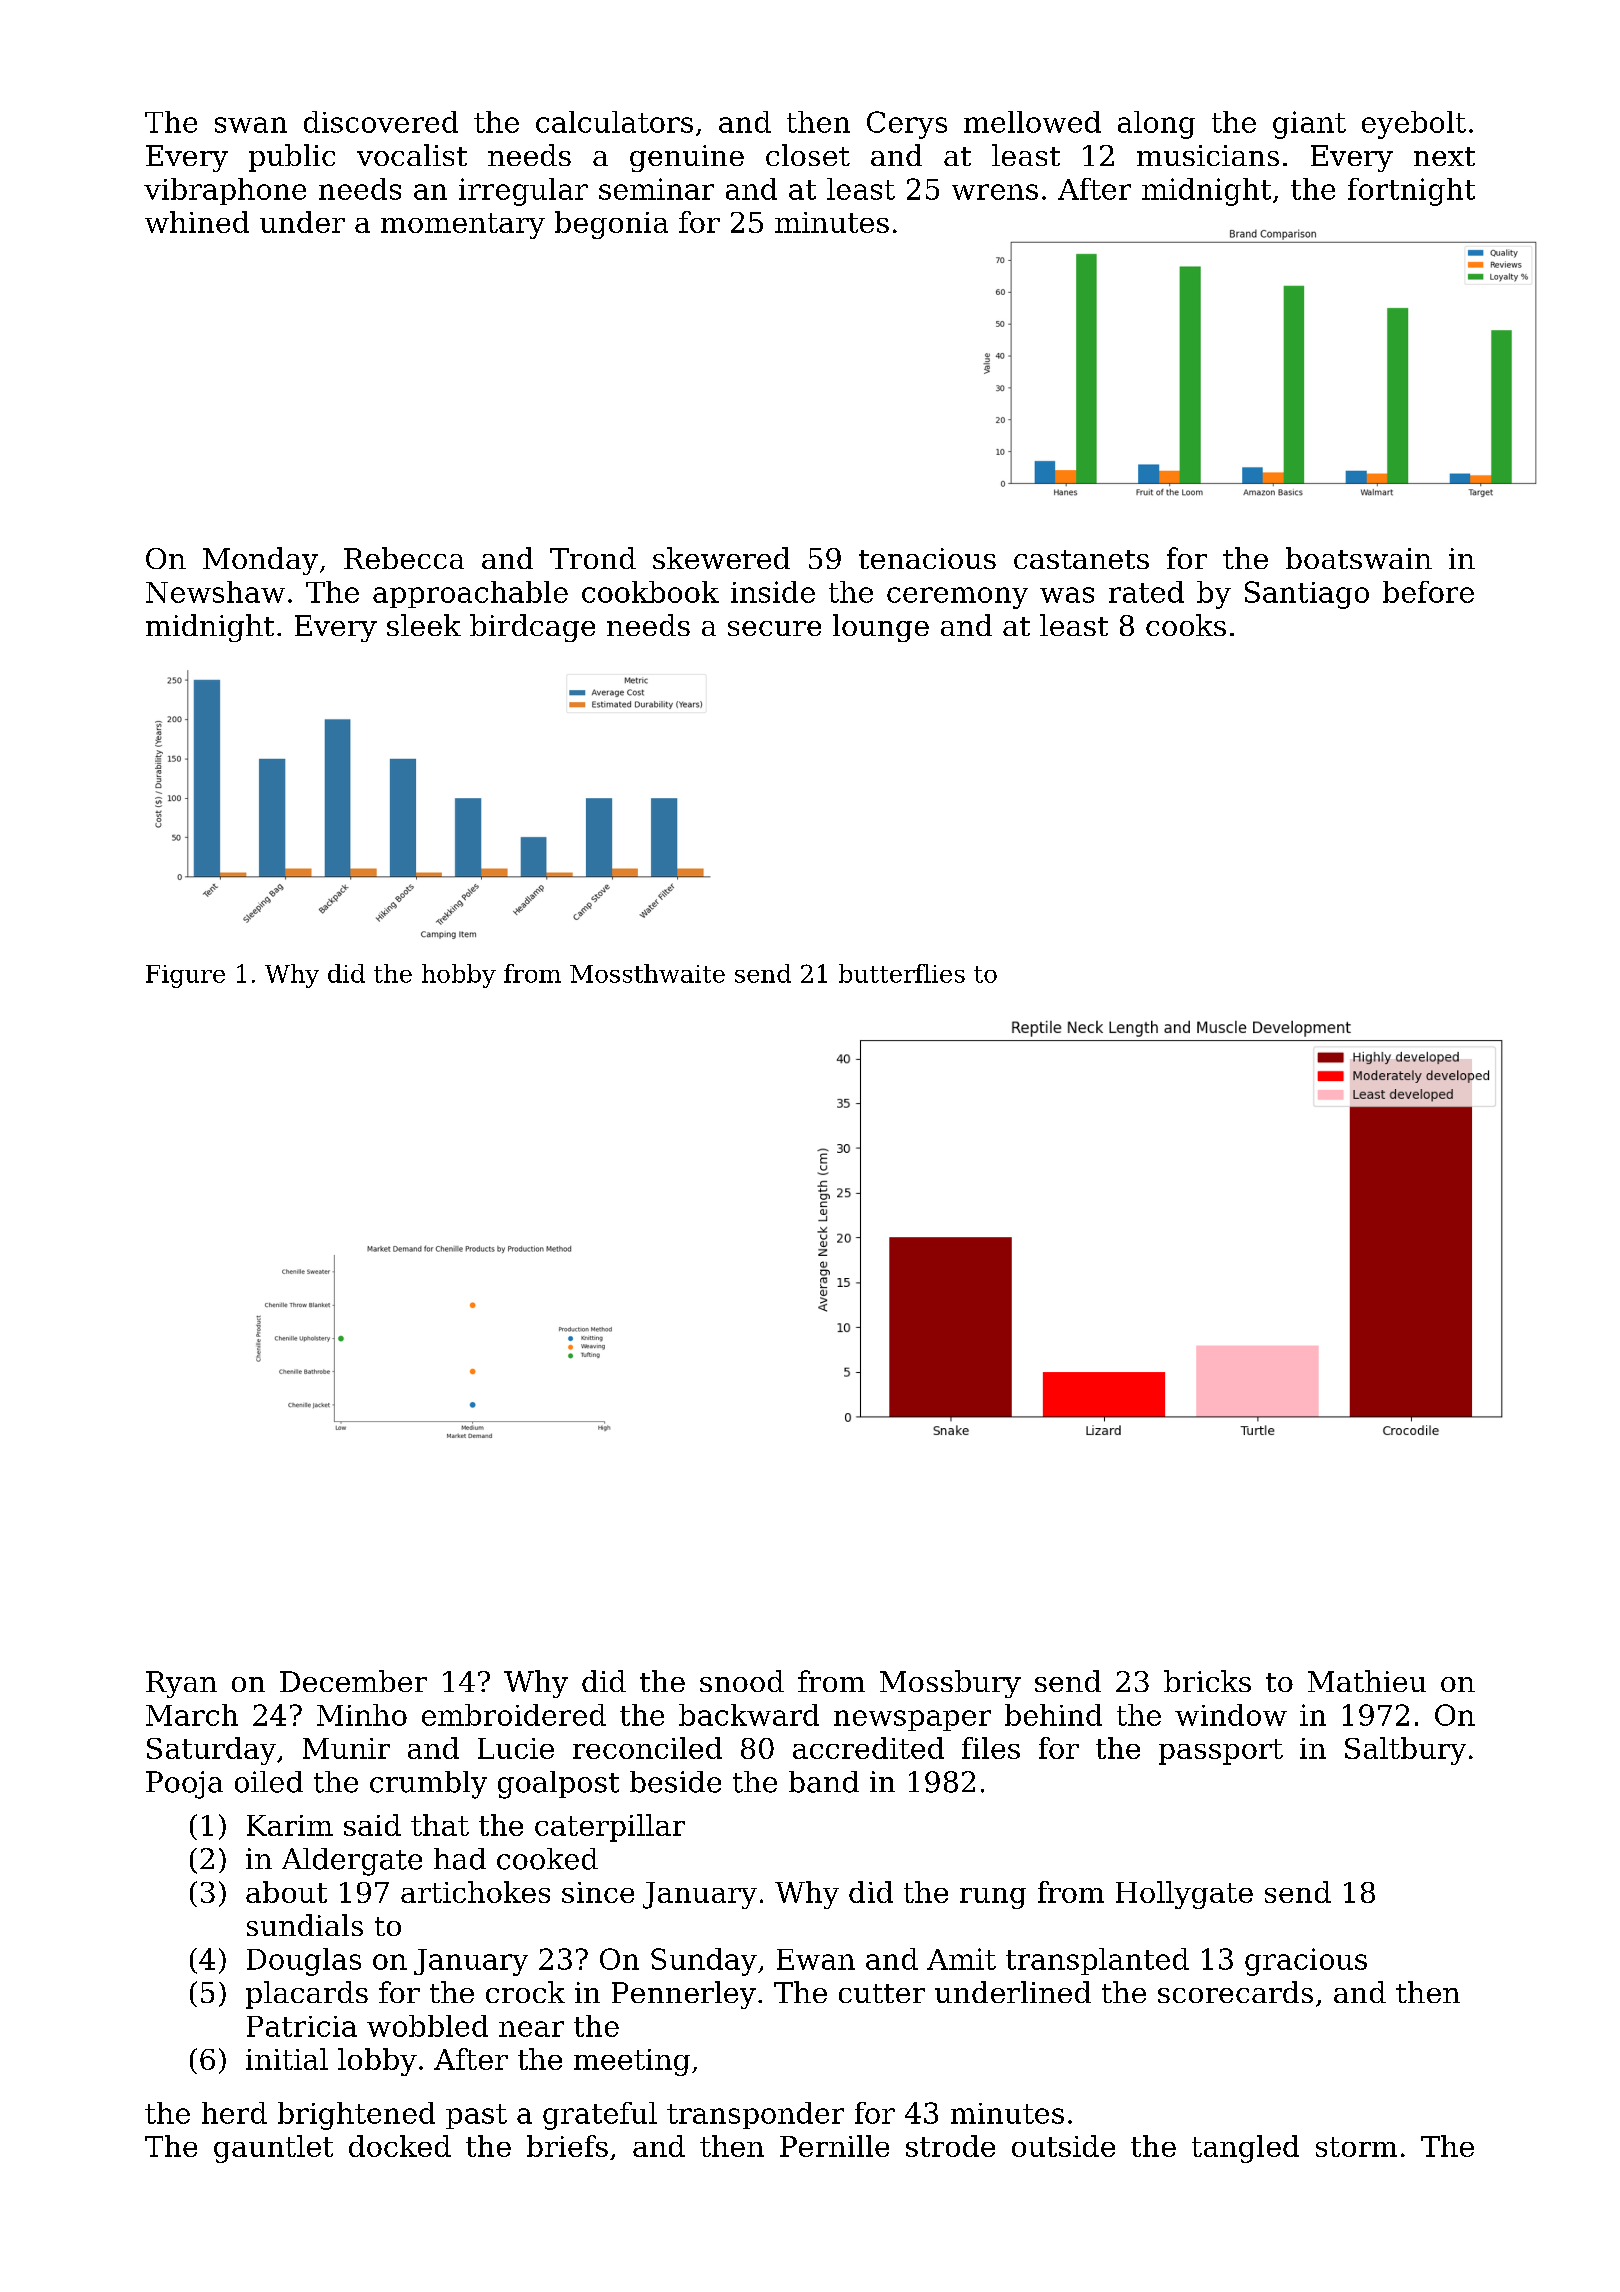  What do you see at coordinates (400, 2146) in the screenshot?
I see `docked` at bounding box center [400, 2146].
